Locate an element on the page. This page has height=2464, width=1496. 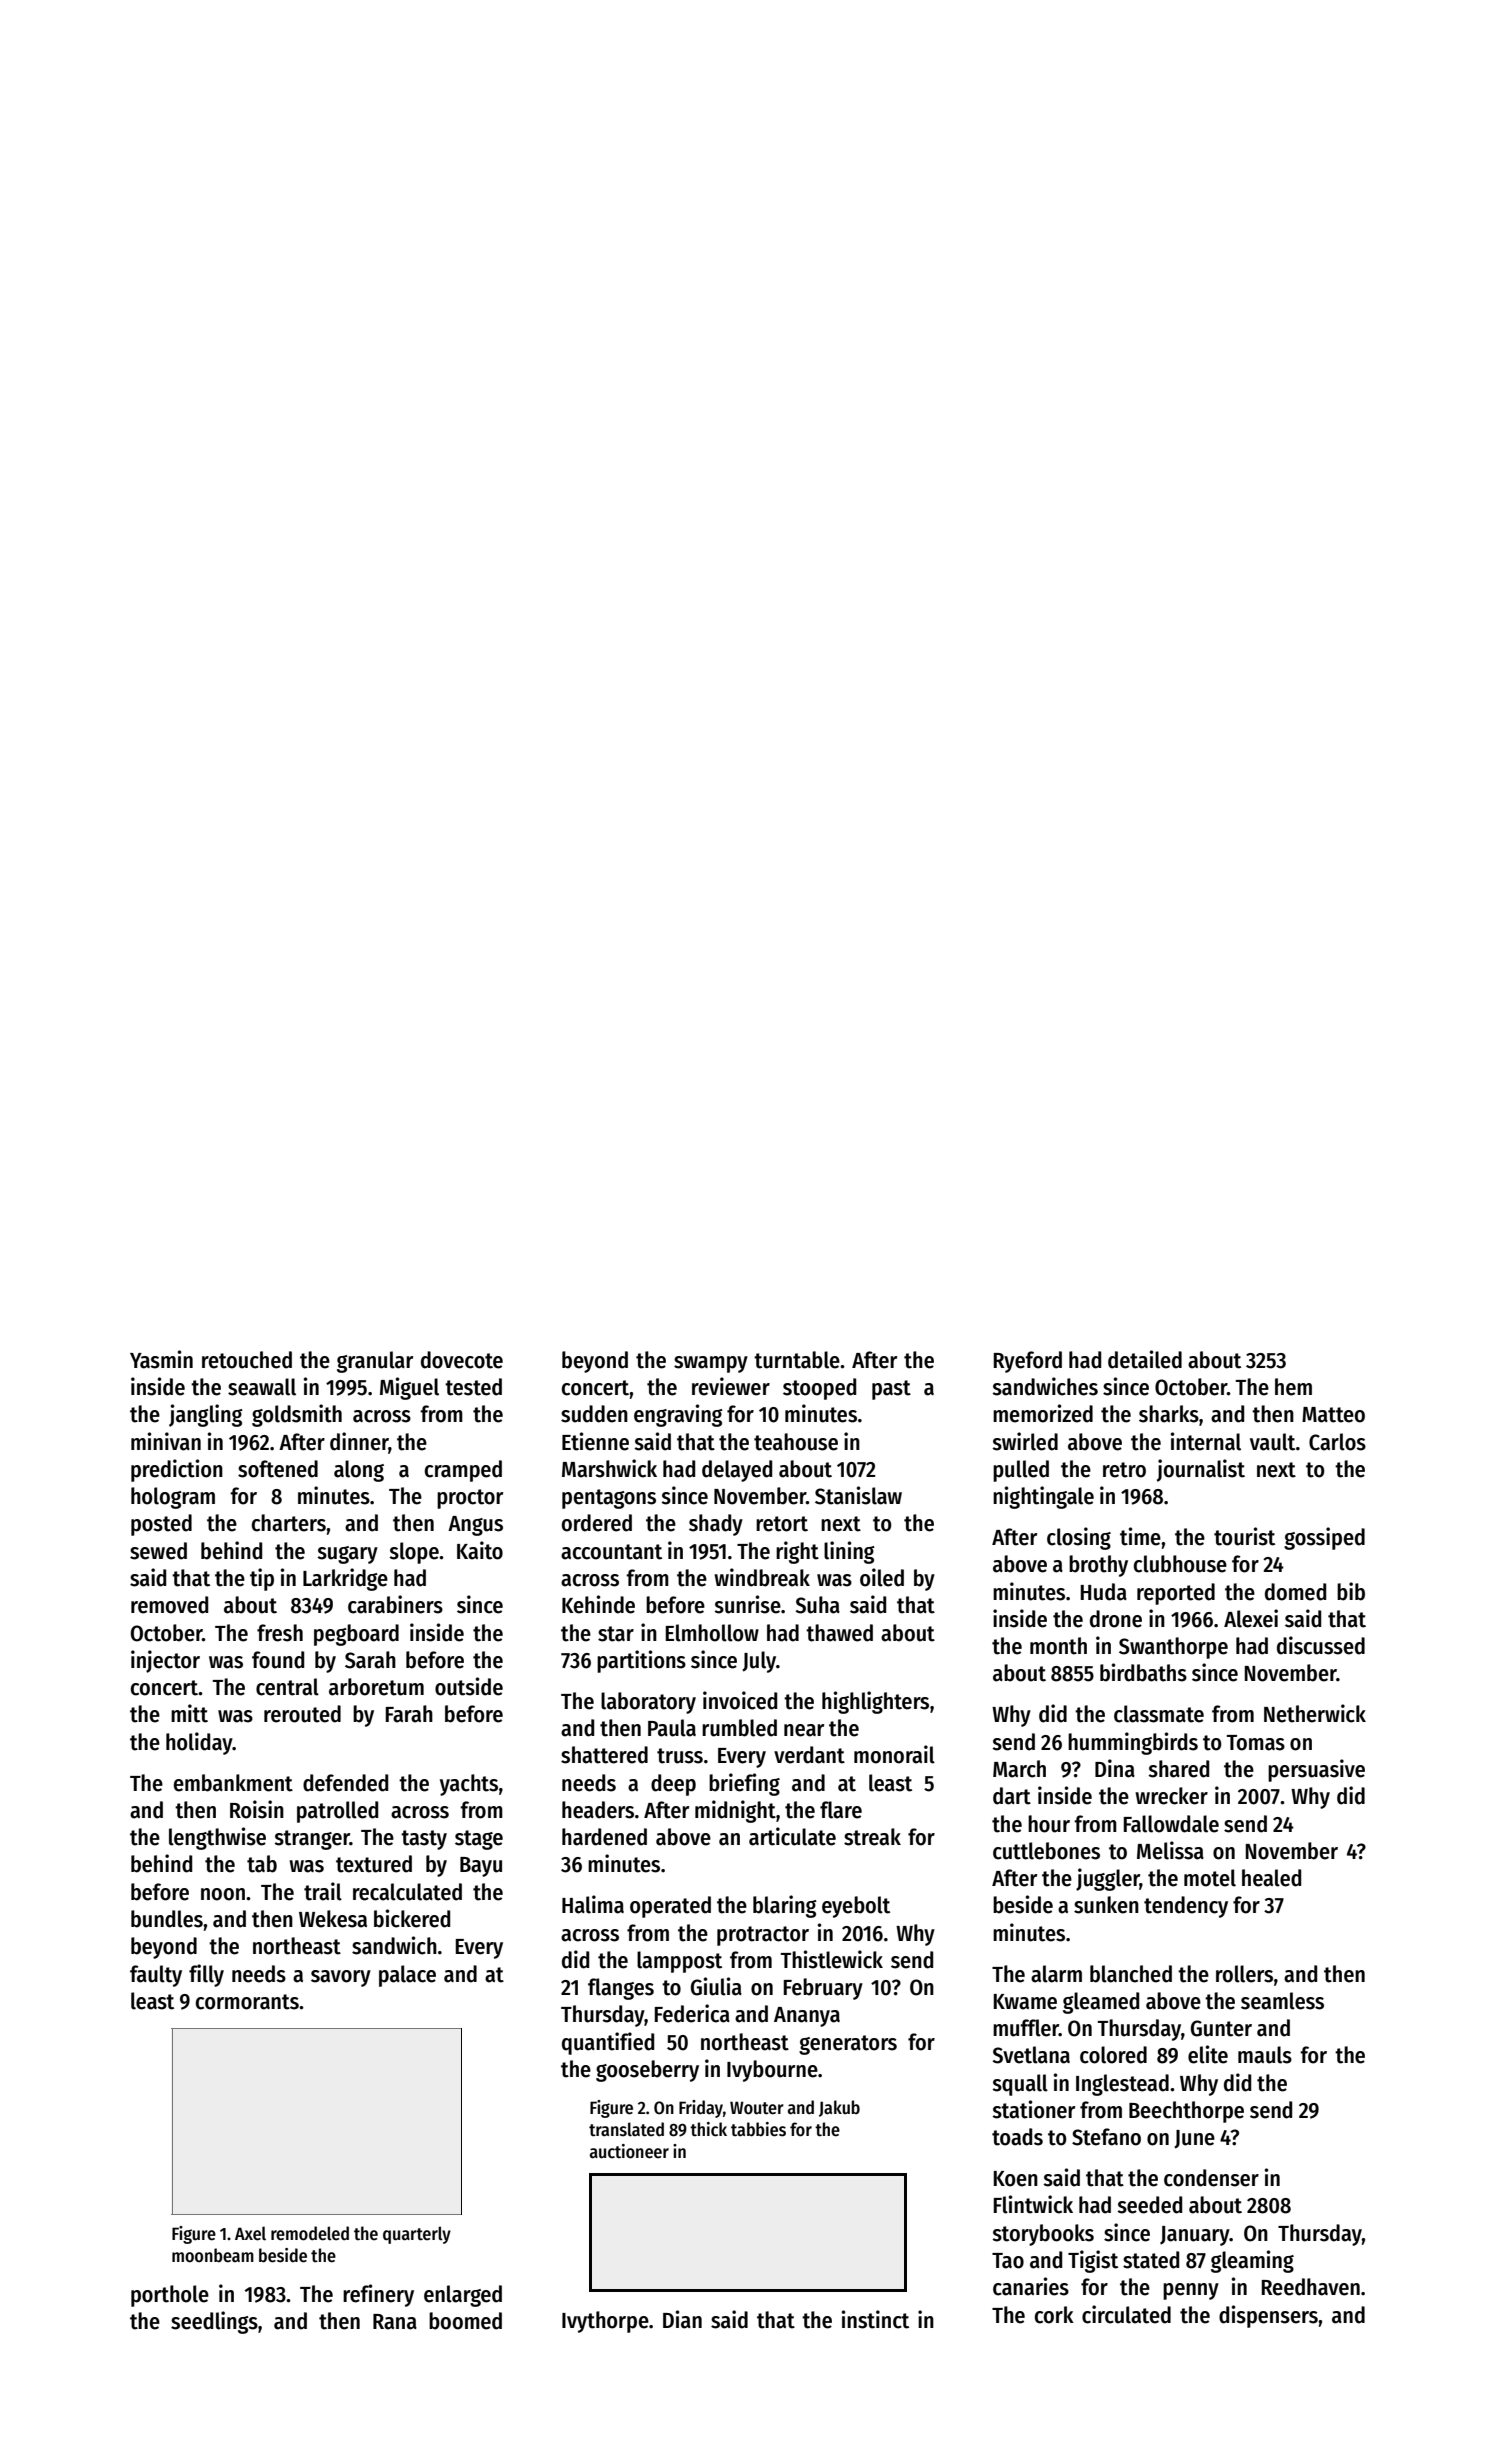
Kehinde is located at coordinates (598, 1604).
